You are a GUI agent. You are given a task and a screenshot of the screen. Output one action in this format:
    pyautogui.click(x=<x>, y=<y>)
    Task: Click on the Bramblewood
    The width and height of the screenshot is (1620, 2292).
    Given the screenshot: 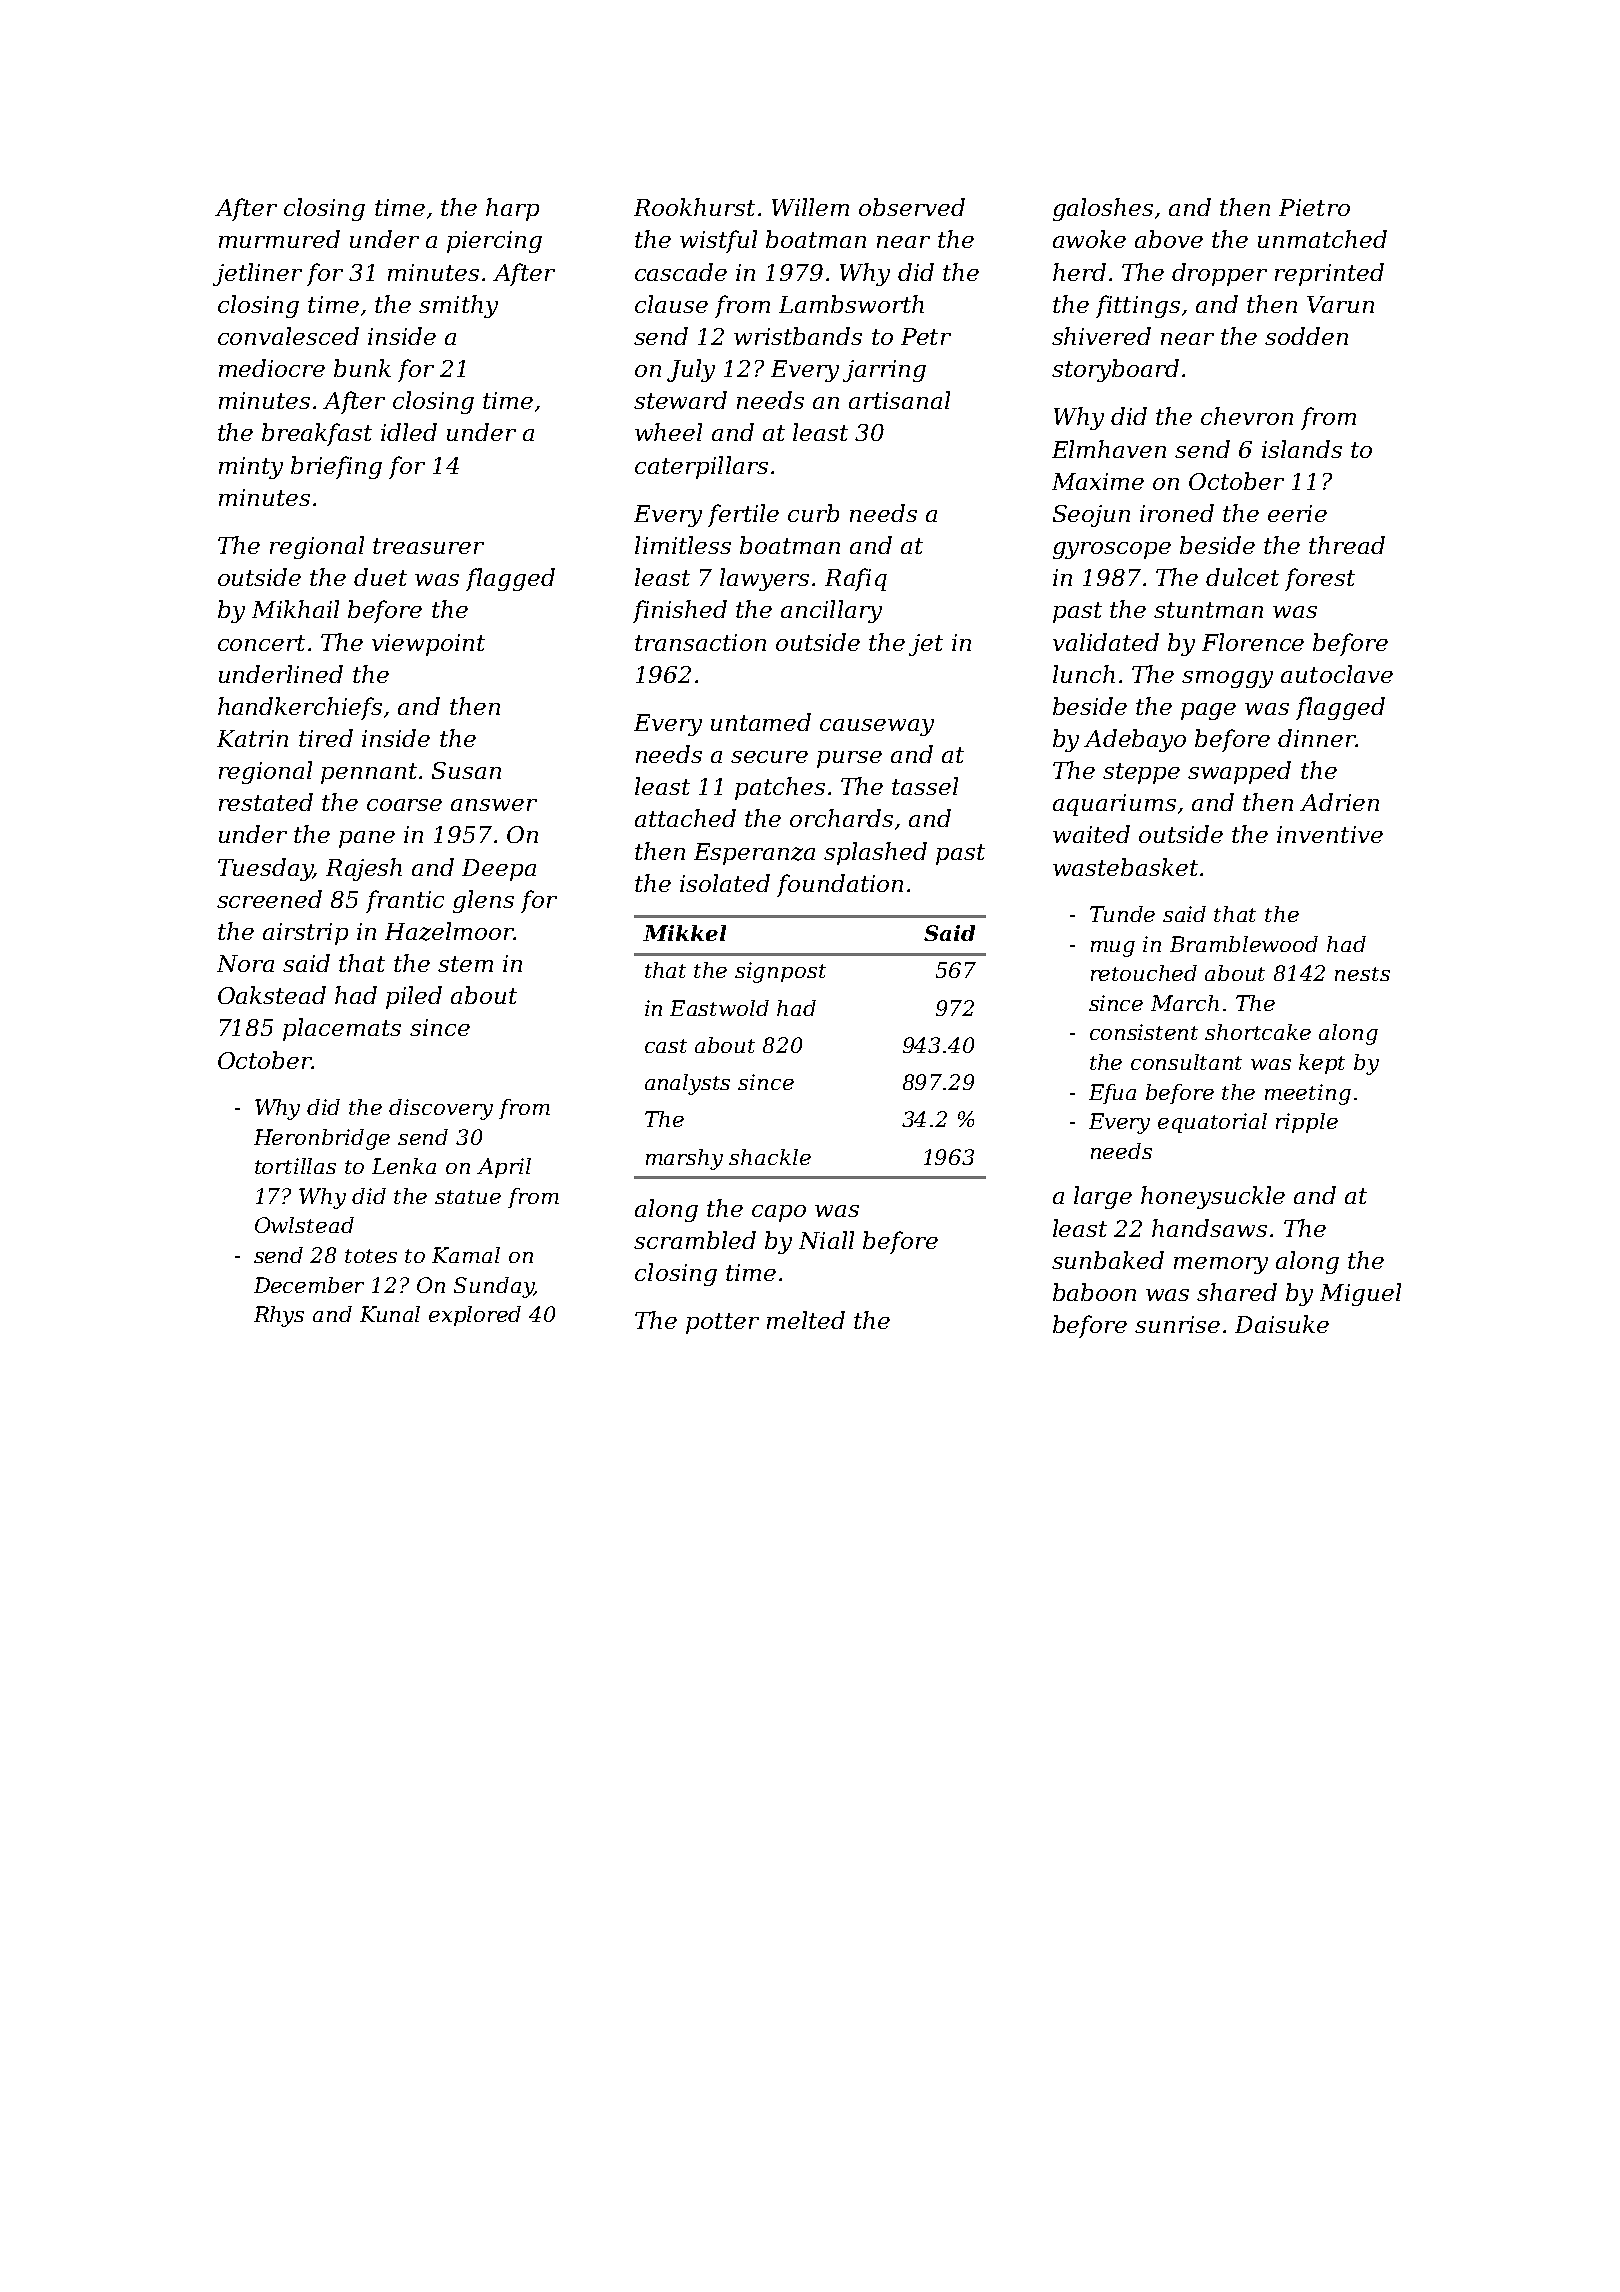 What is the action you would take?
    pyautogui.click(x=1244, y=944)
